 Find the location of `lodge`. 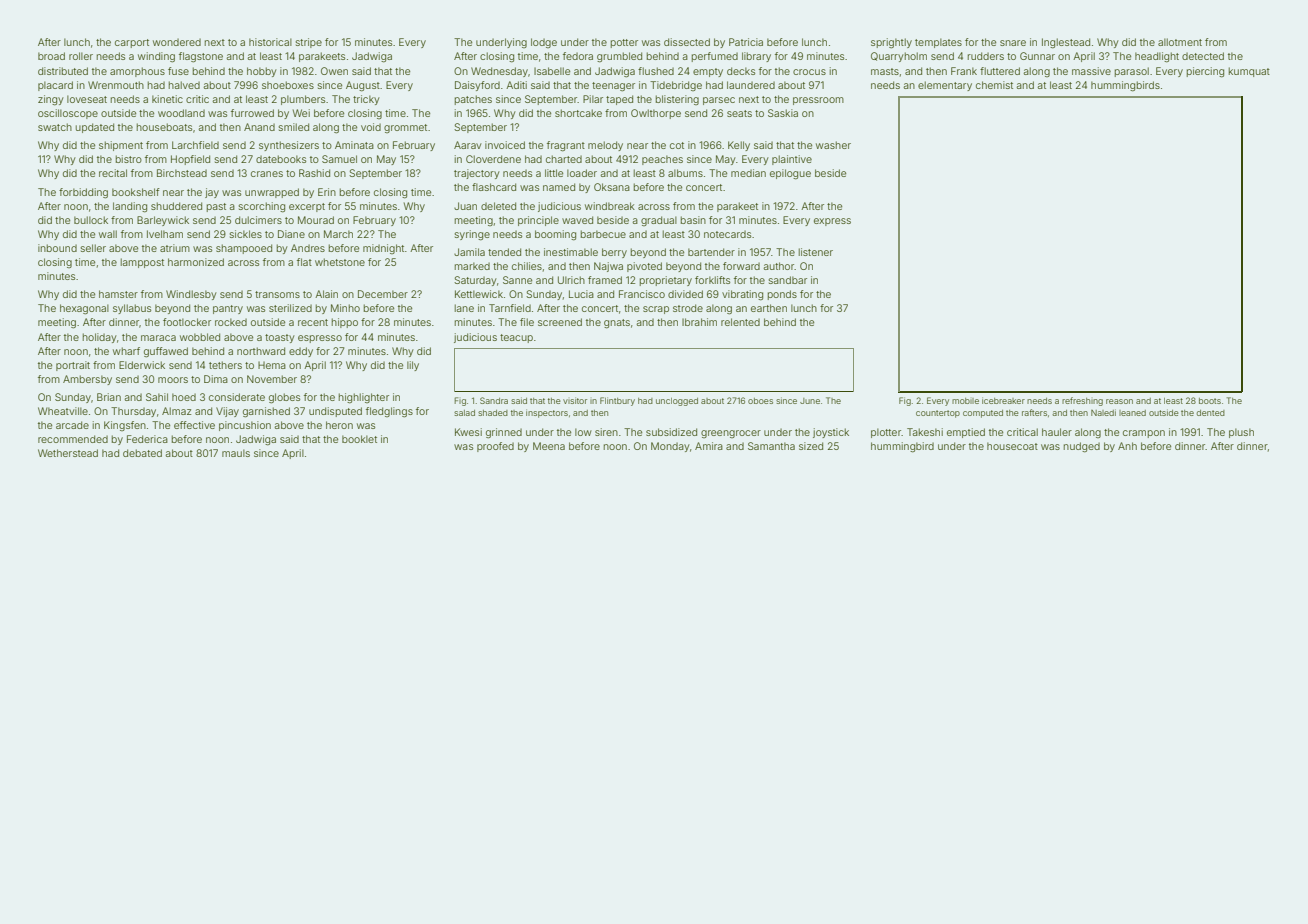

lodge is located at coordinates (544, 43).
